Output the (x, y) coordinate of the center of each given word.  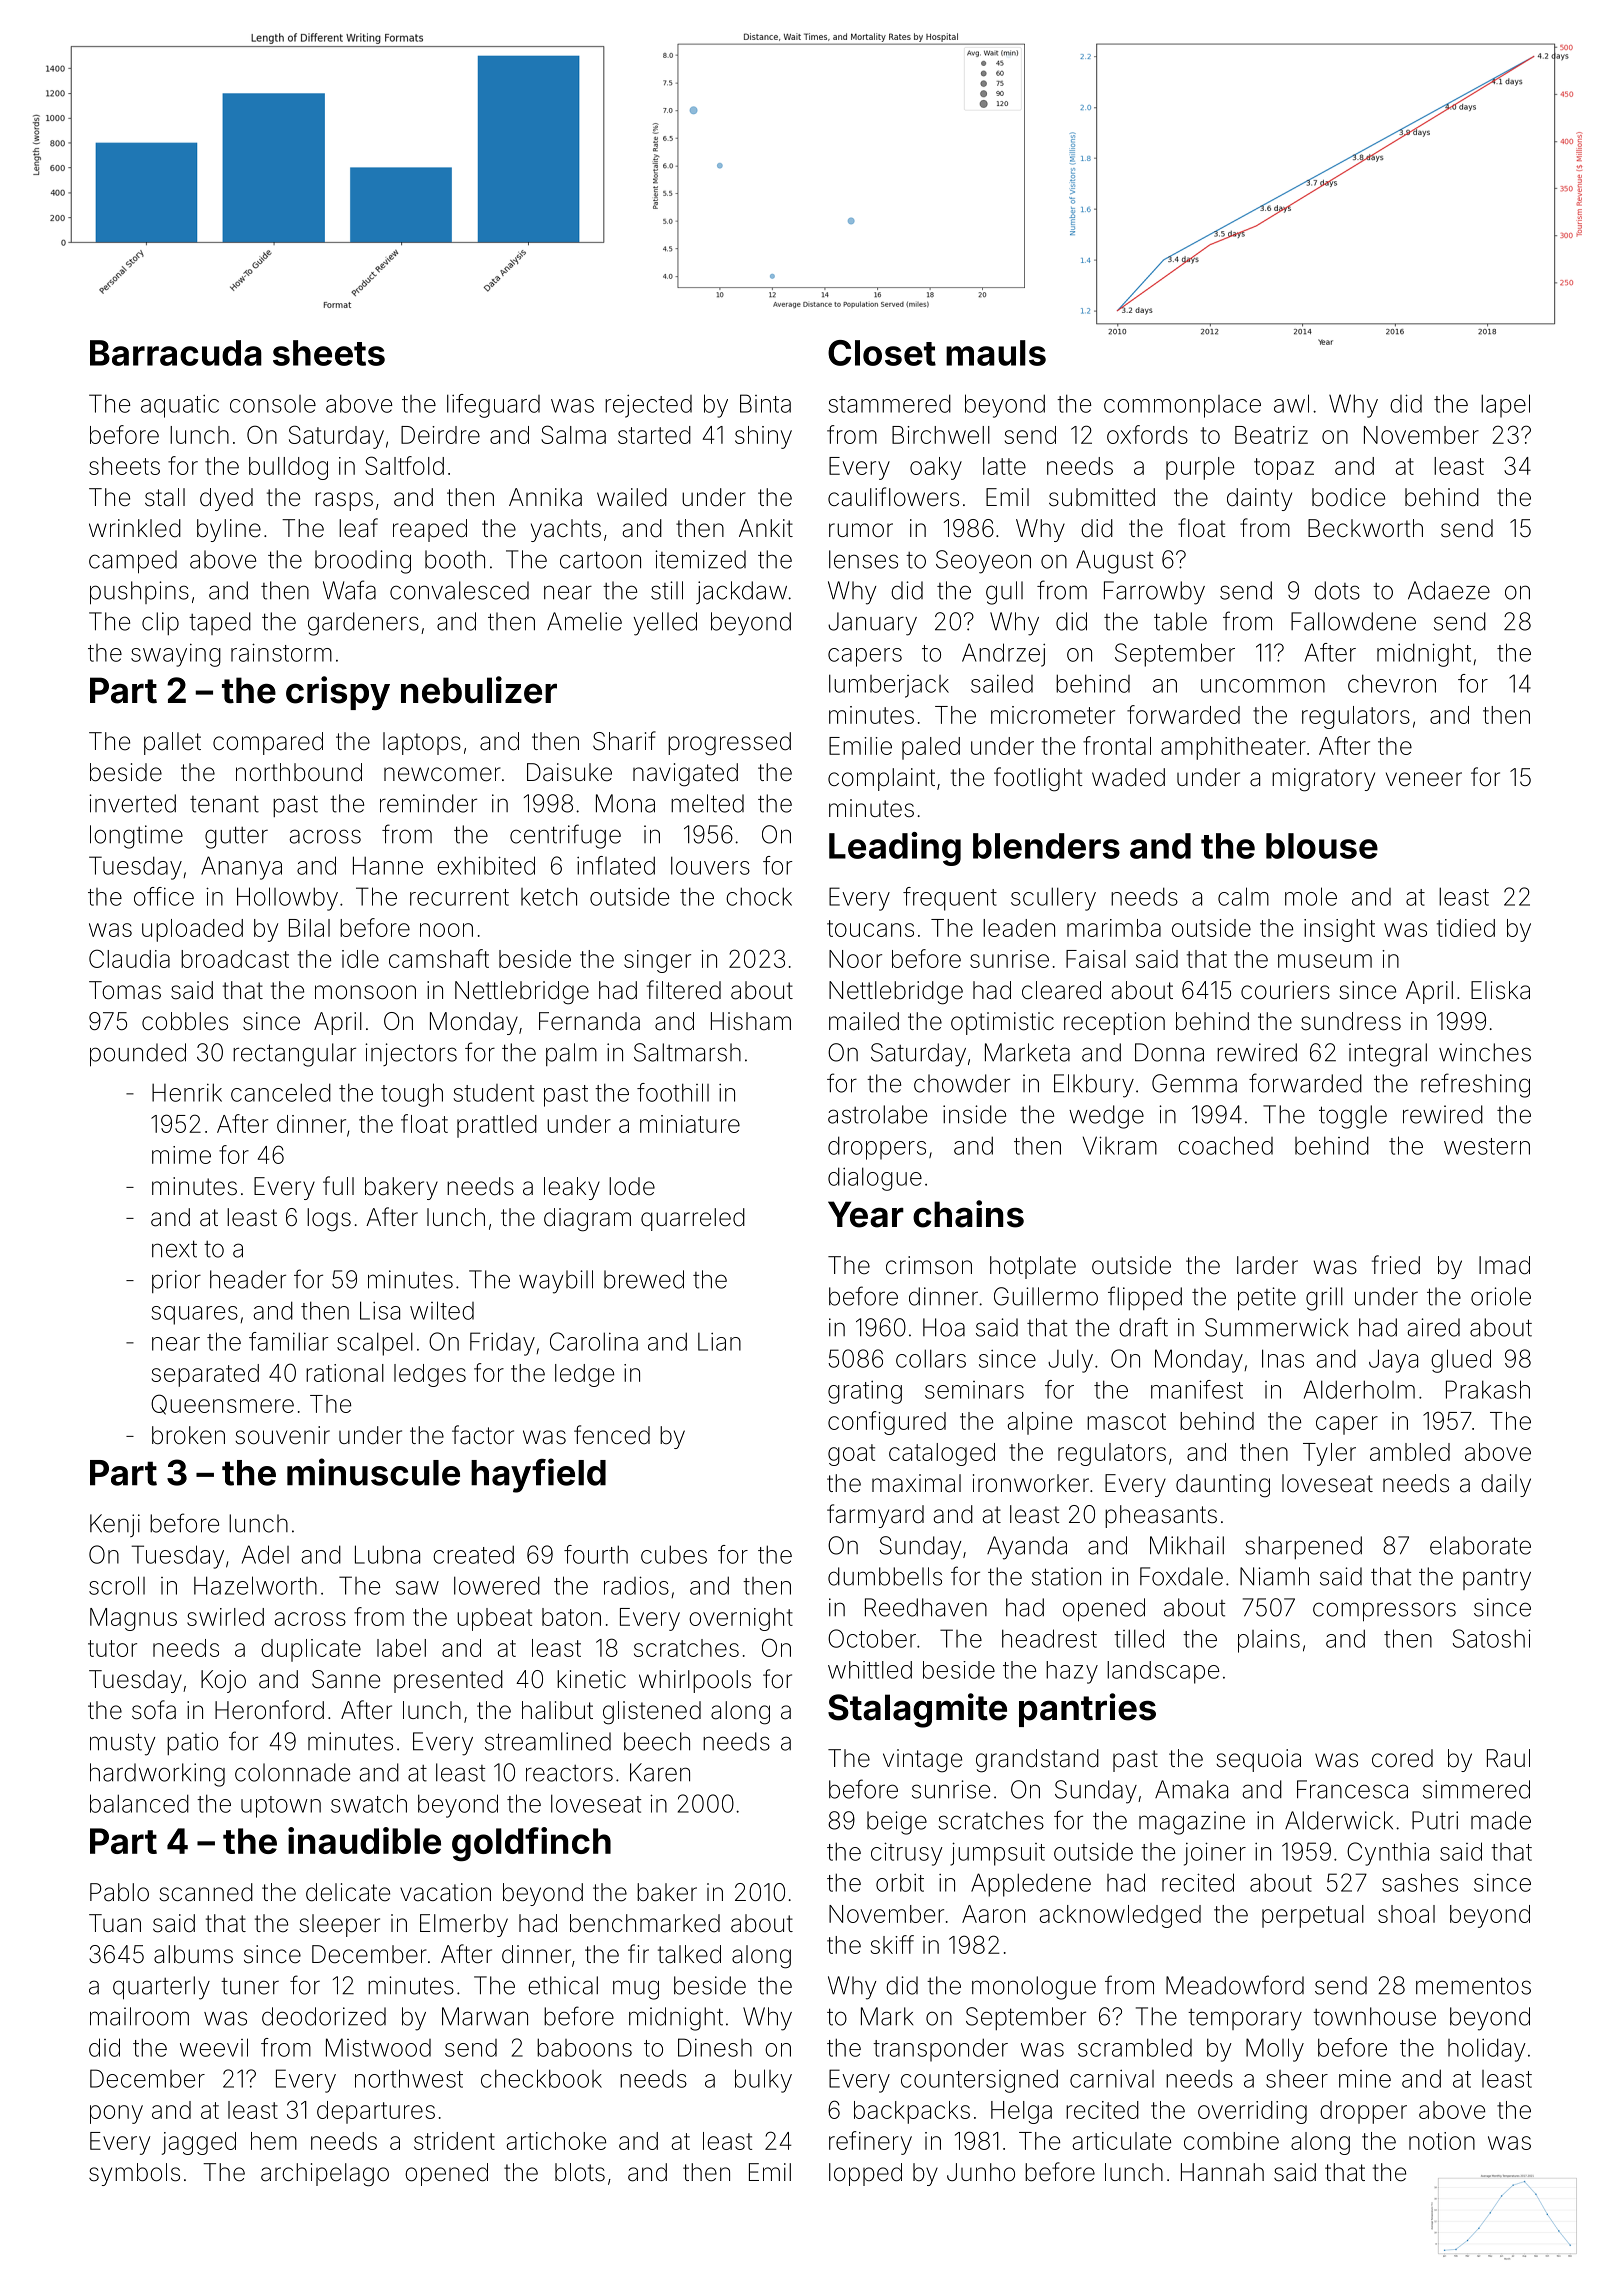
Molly (1275, 2050)
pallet (172, 743)
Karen (660, 1772)
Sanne (346, 1679)
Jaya (1393, 1361)
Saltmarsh (687, 1052)
